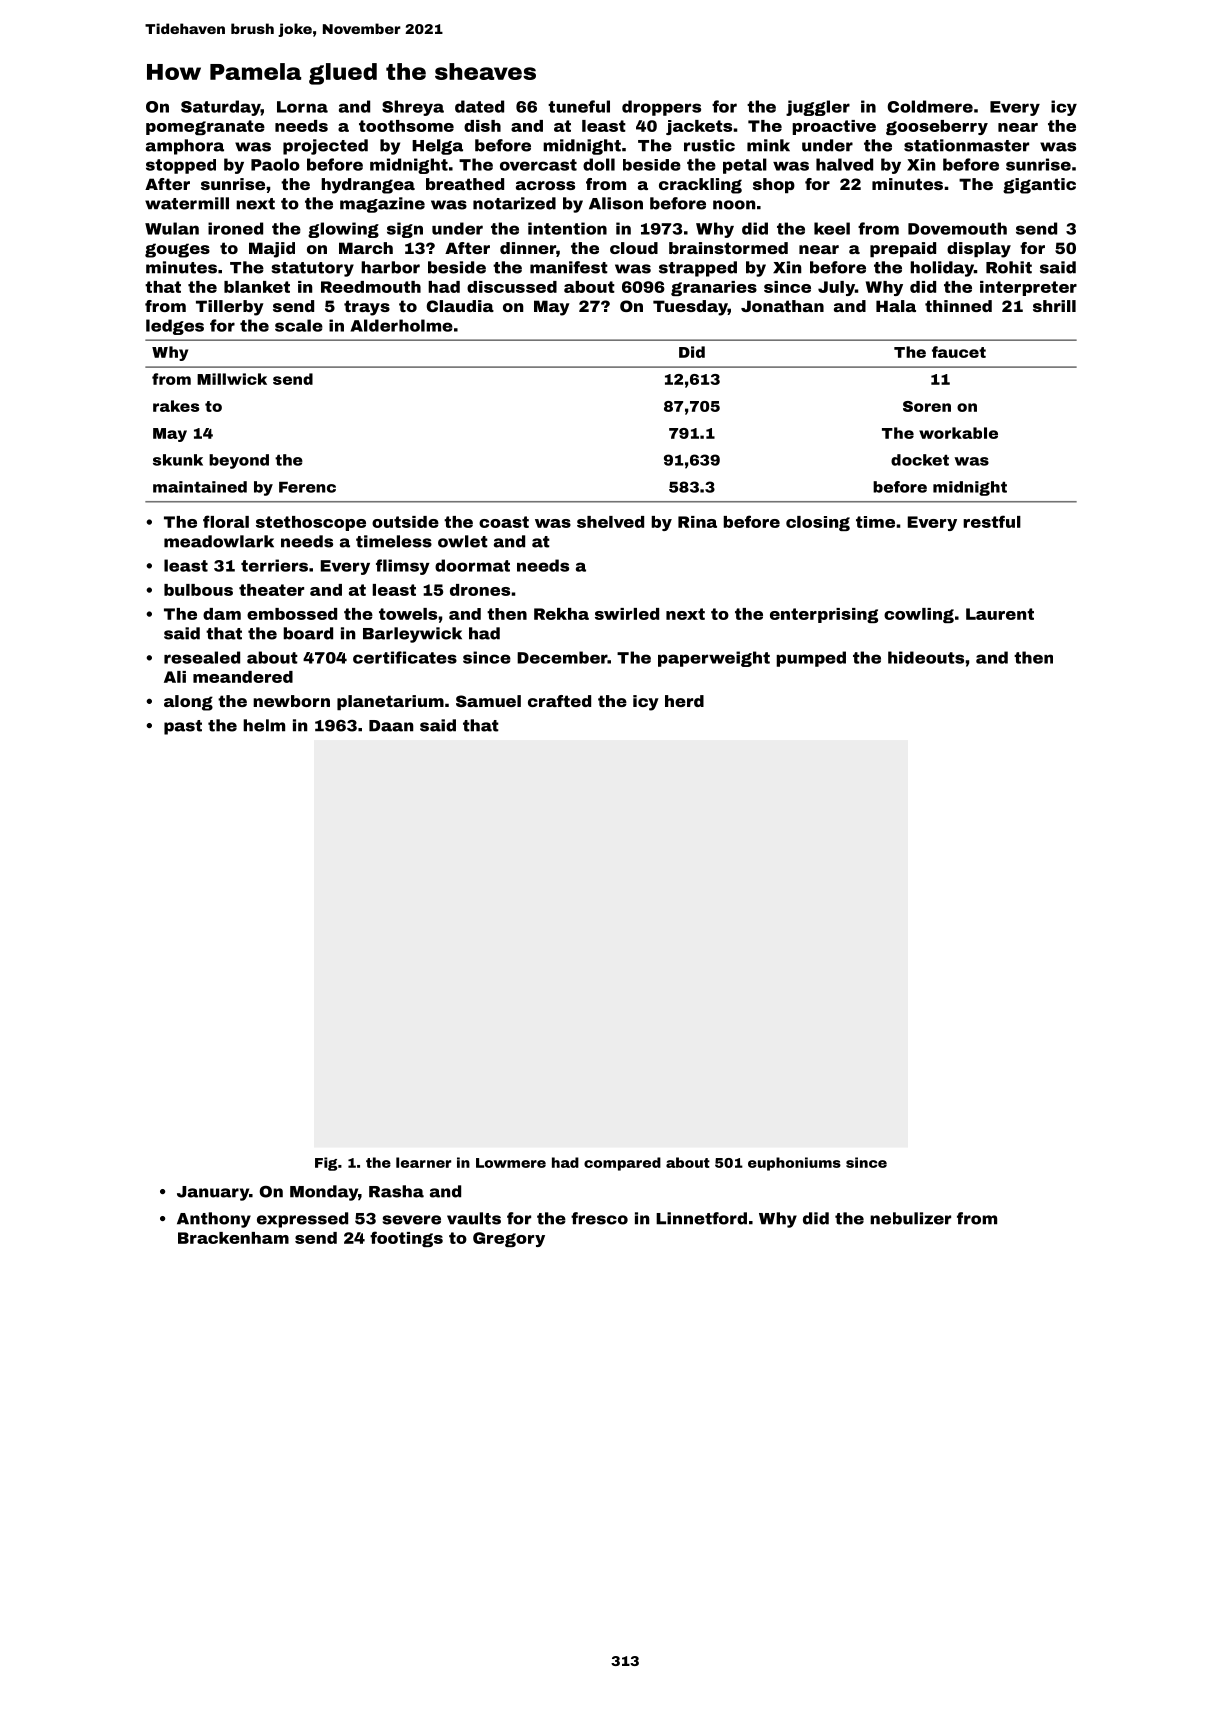  What do you see at coordinates (926, 657) in the page?
I see `hideouts` at bounding box center [926, 657].
